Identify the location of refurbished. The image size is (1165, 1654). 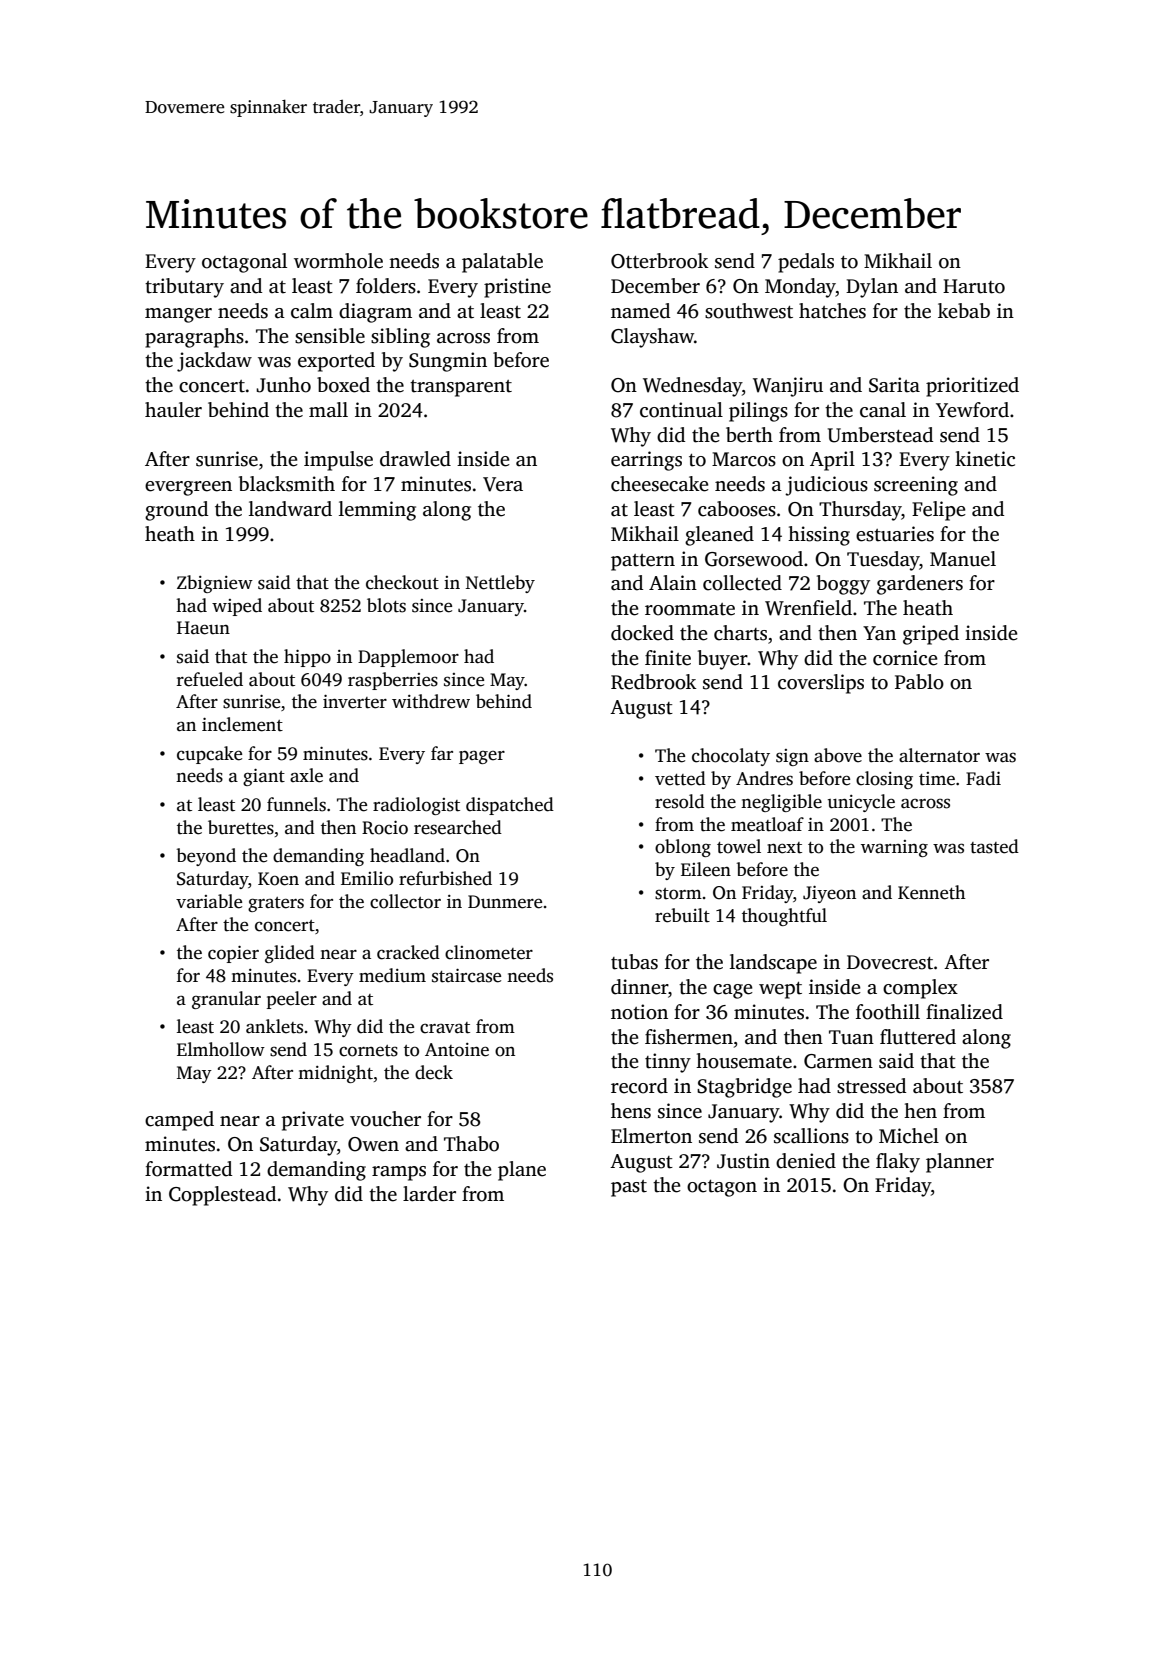
(445, 878).
